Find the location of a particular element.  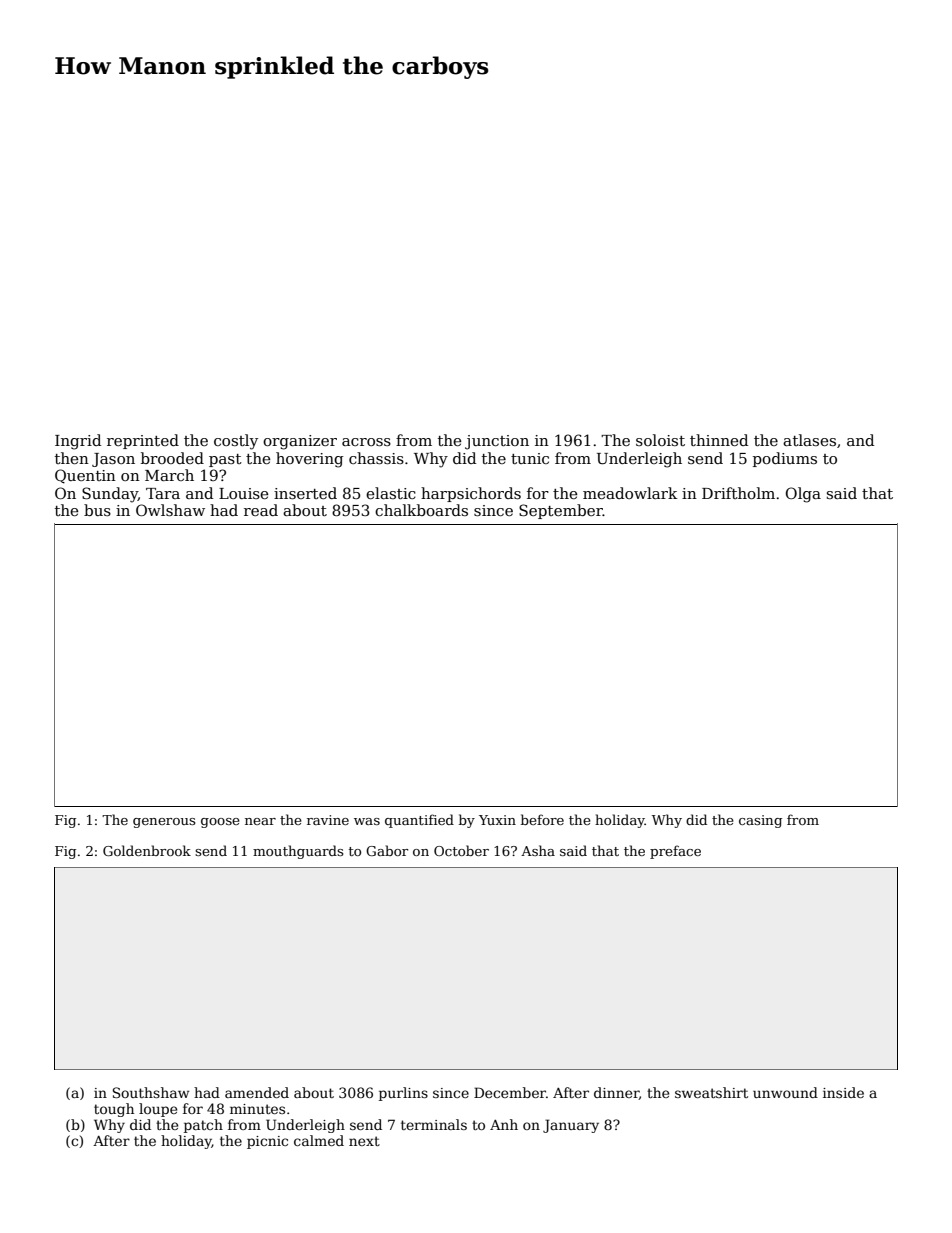

purlins is located at coordinates (403, 1094).
